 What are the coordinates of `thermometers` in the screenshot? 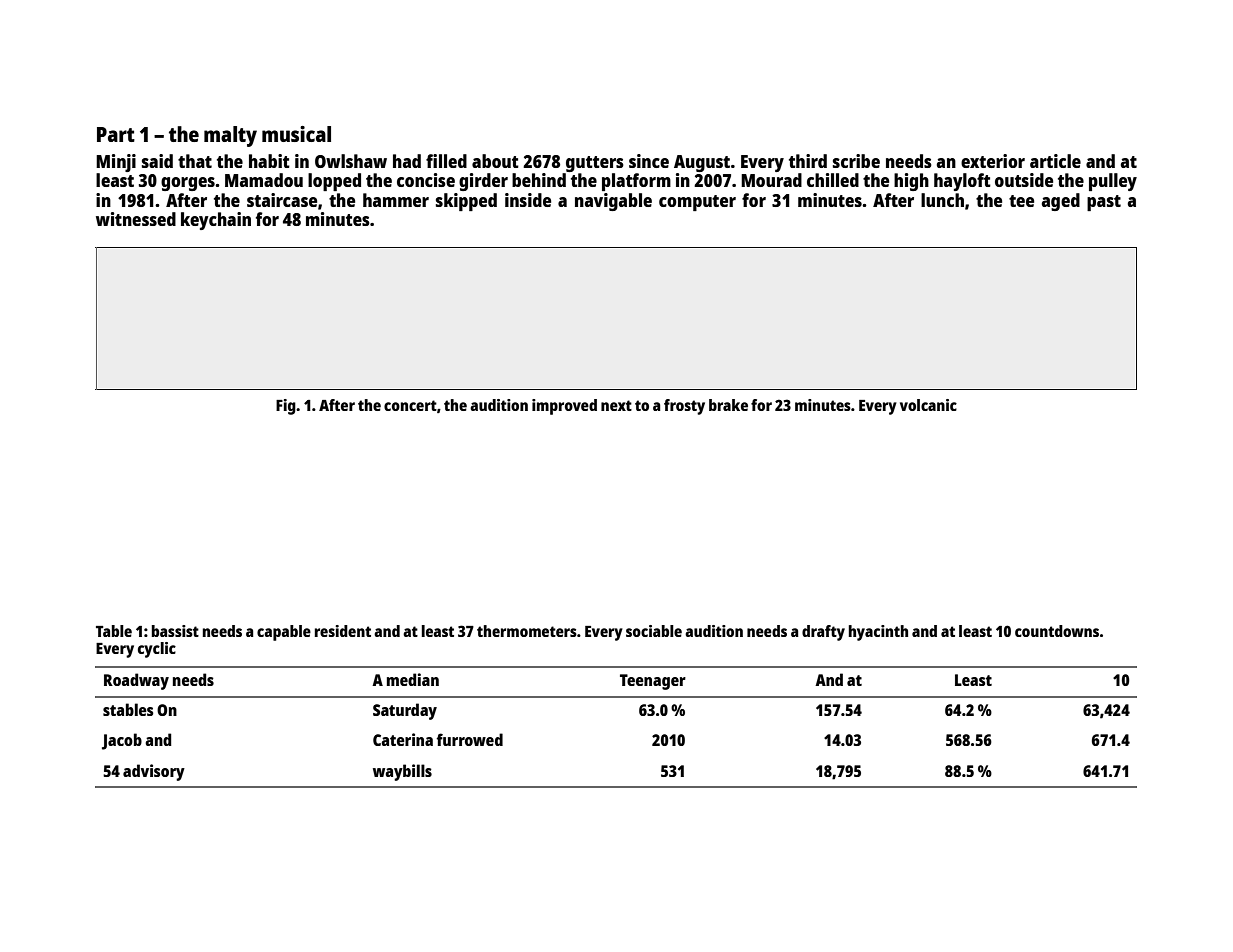 It's located at (527, 631).
